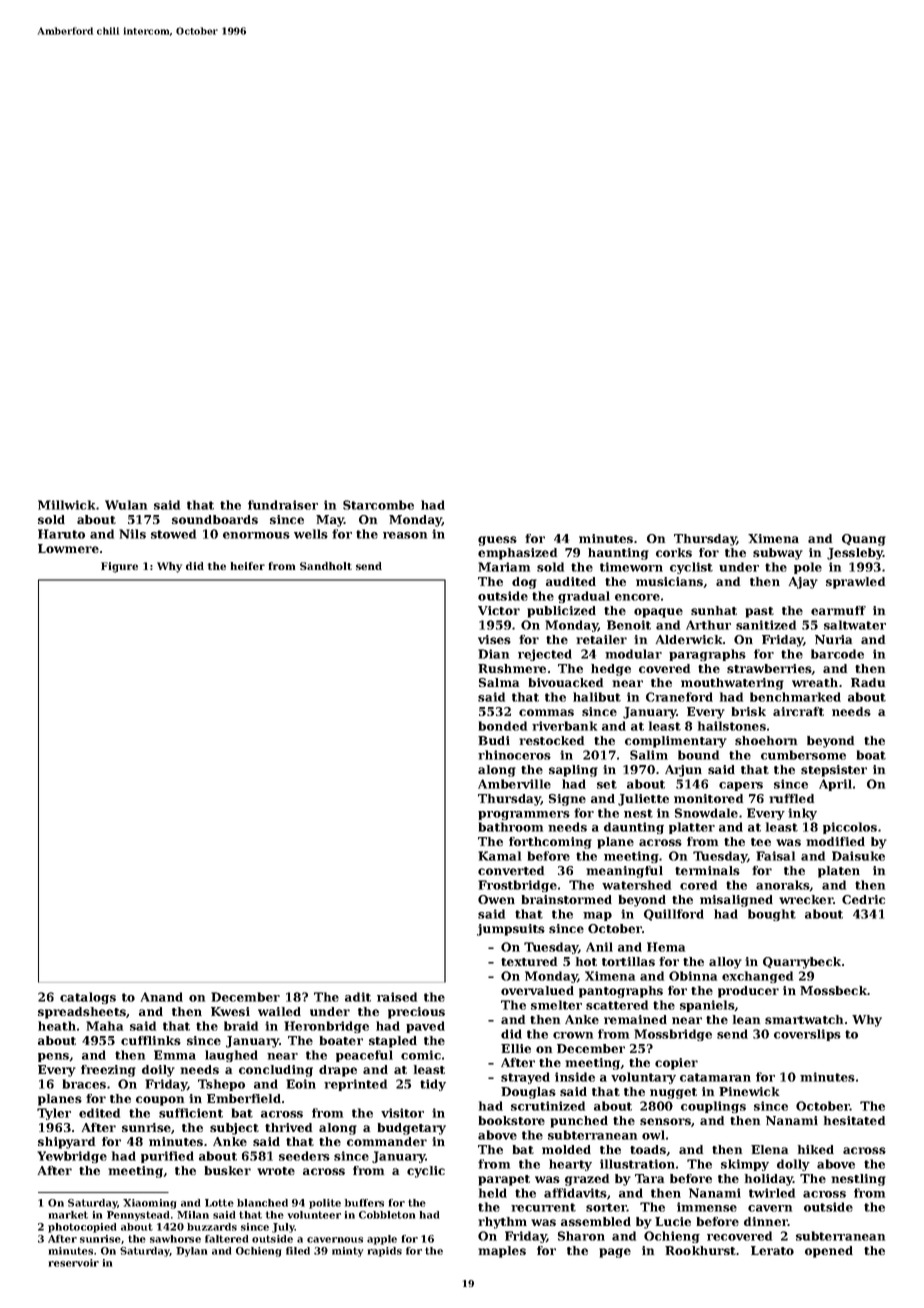  Describe the element at coordinates (516, 1048) in the page. I see `Ellie` at that location.
